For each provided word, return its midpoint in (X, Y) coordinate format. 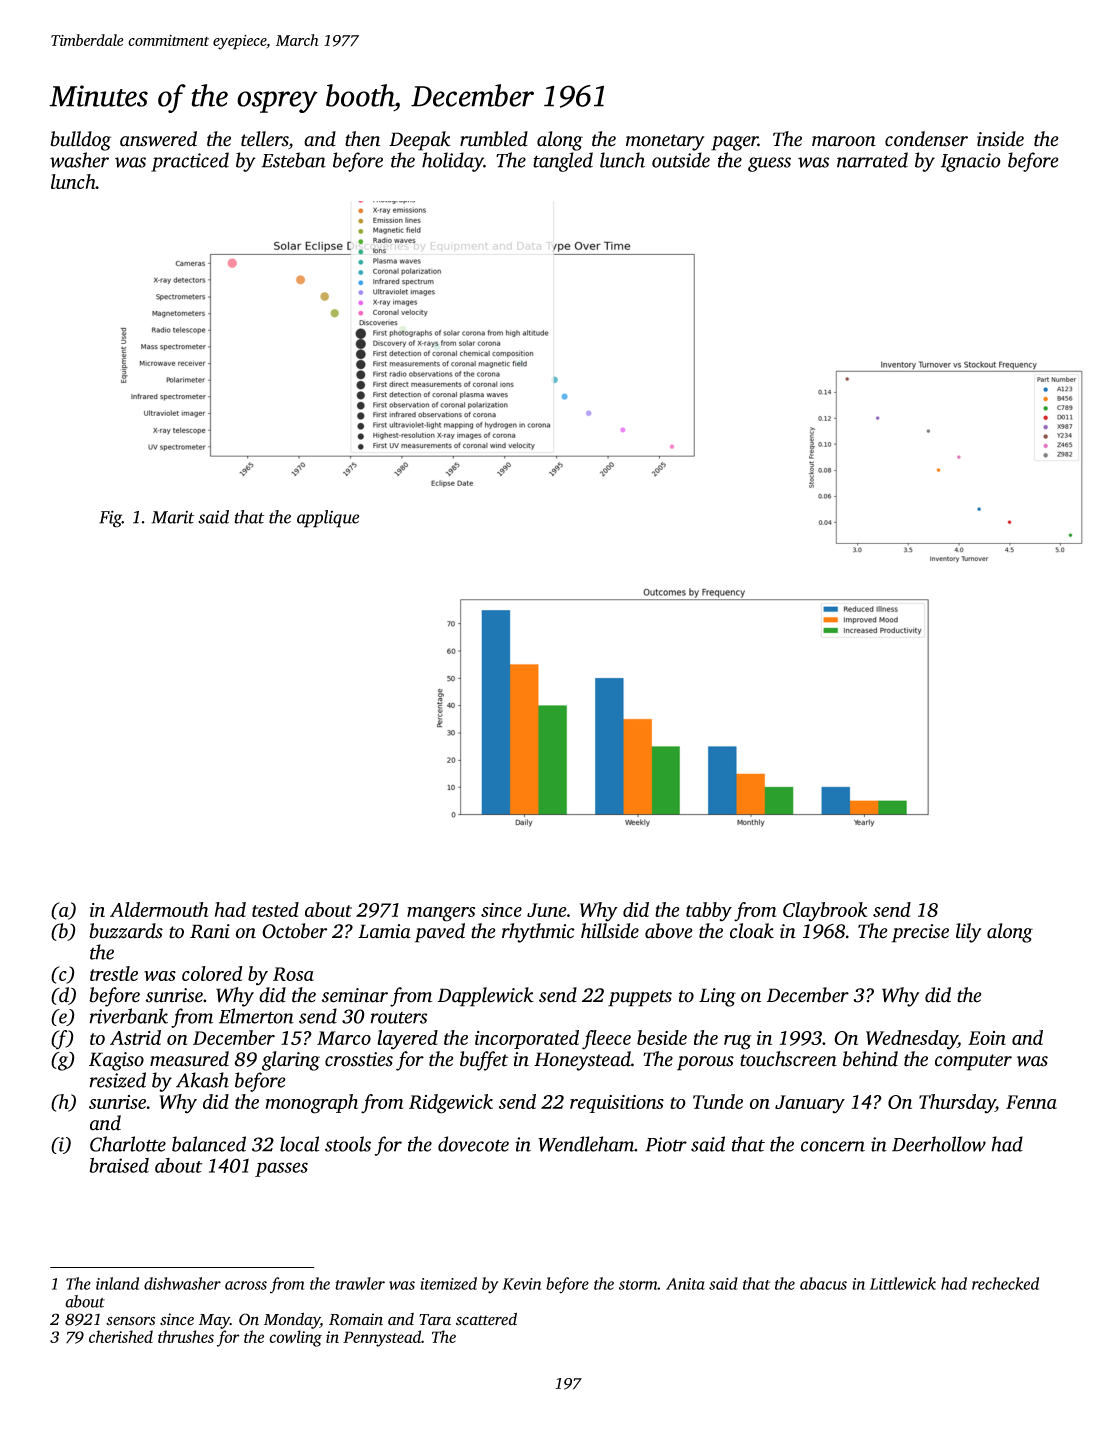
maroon (844, 141)
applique (328, 519)
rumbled (494, 139)
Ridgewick (451, 1104)
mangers (441, 914)
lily (968, 933)
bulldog (80, 141)
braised (119, 1165)
